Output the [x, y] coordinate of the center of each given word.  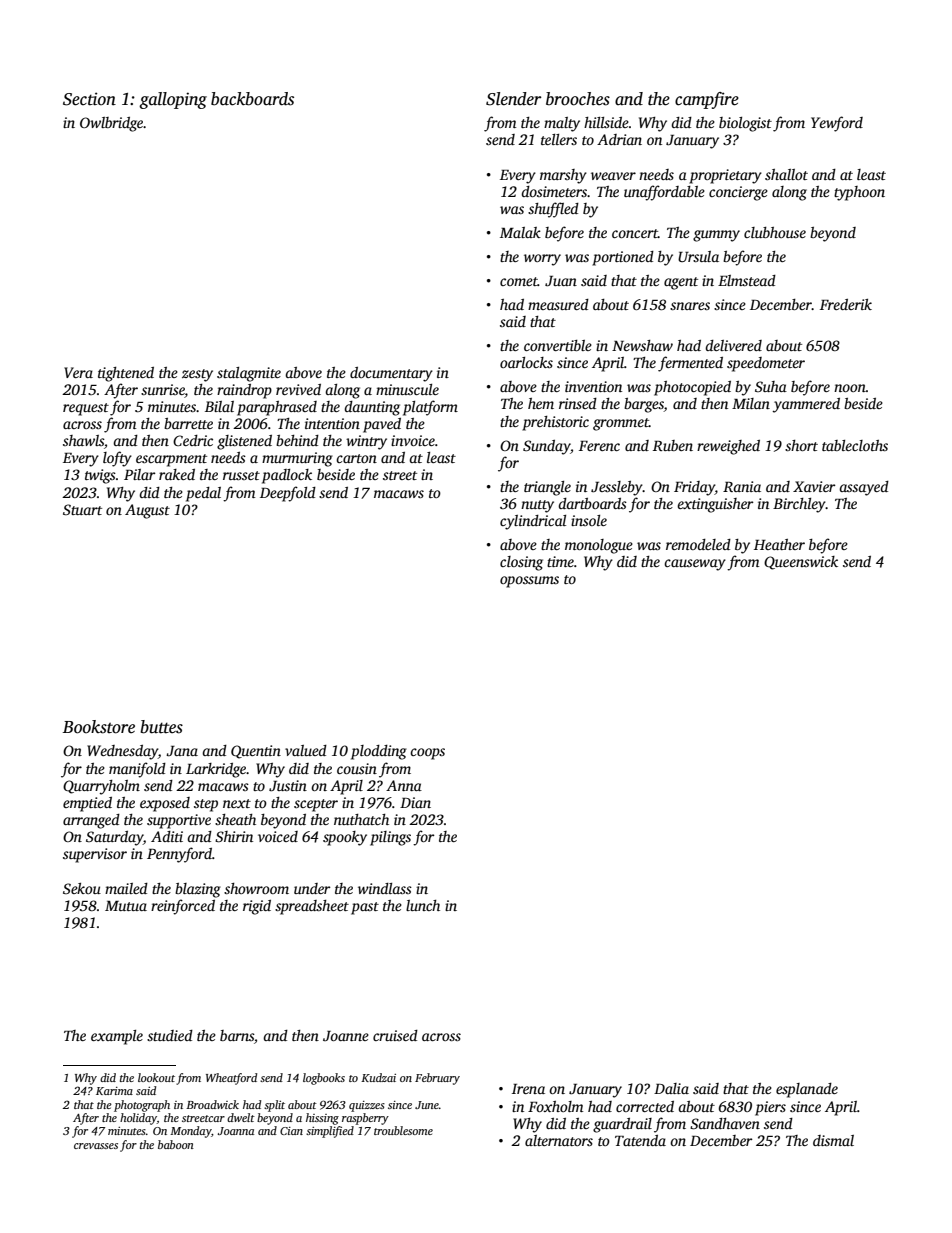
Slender [514, 99]
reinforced [183, 907]
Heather [779, 544]
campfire [707, 100]
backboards [252, 99]
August [147, 511]
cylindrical [533, 522]
